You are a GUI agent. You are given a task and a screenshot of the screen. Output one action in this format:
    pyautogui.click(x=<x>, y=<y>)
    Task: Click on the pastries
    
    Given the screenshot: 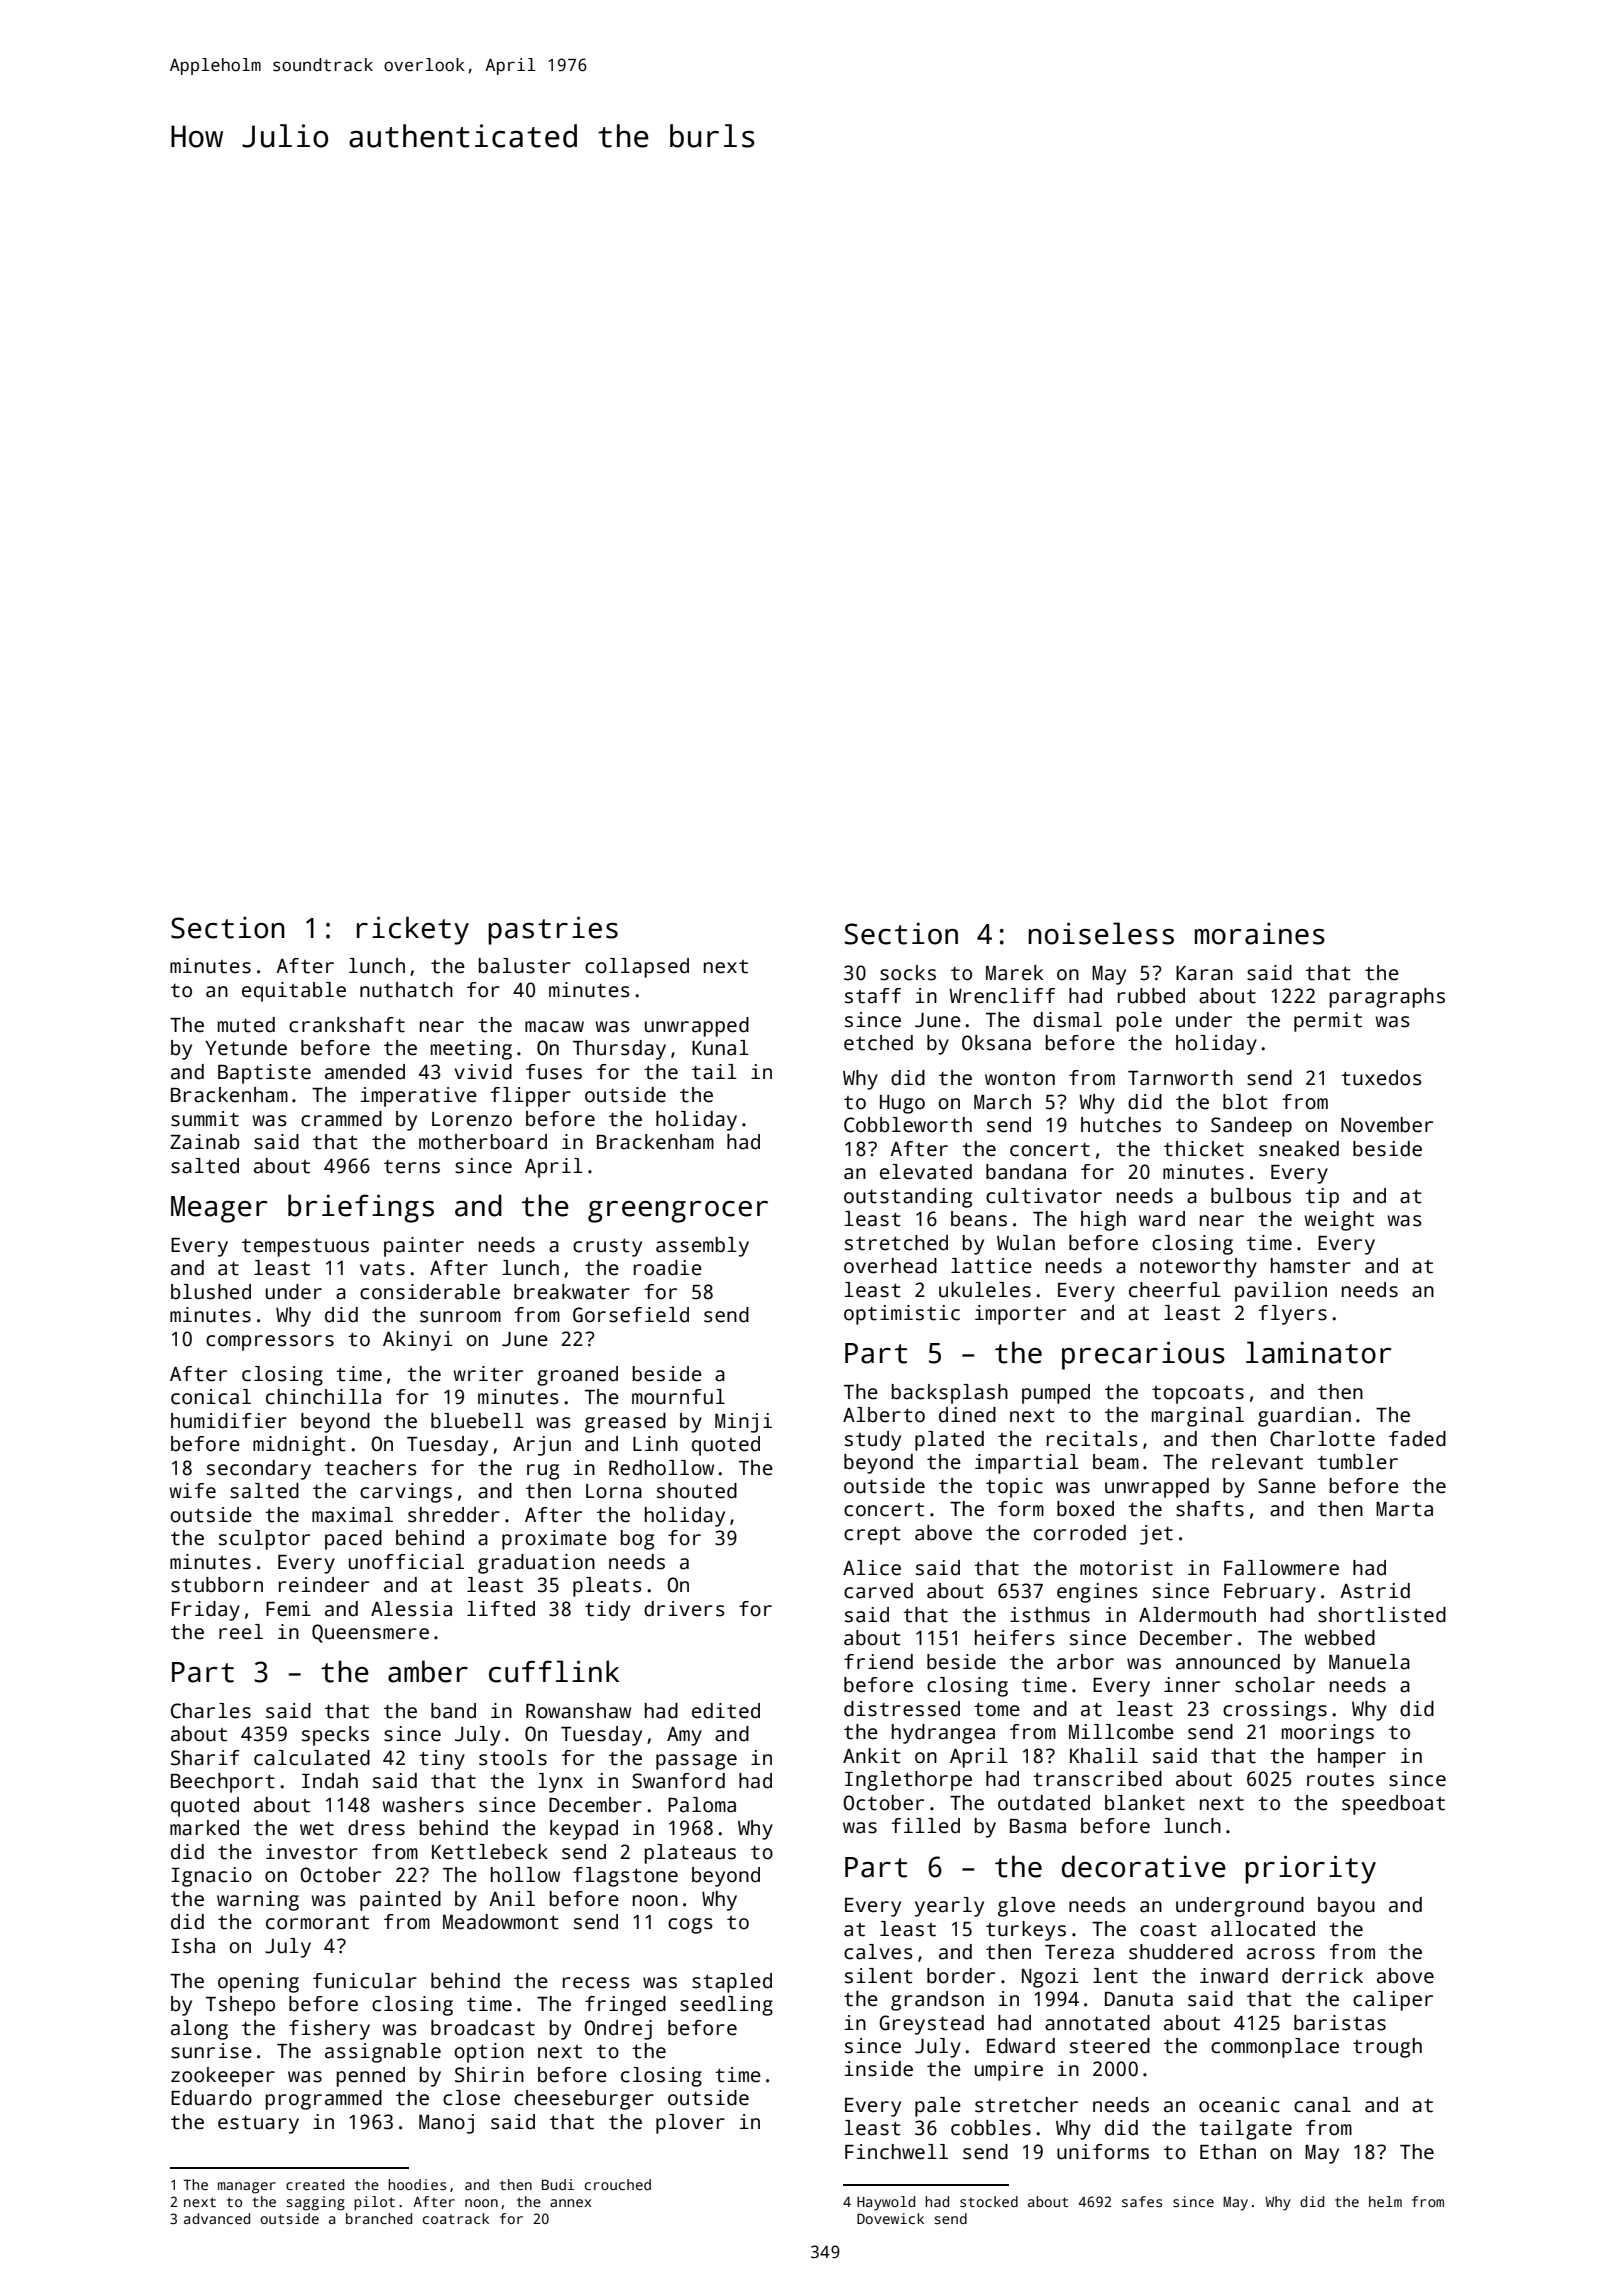 What is the action you would take?
    pyautogui.click(x=553, y=930)
